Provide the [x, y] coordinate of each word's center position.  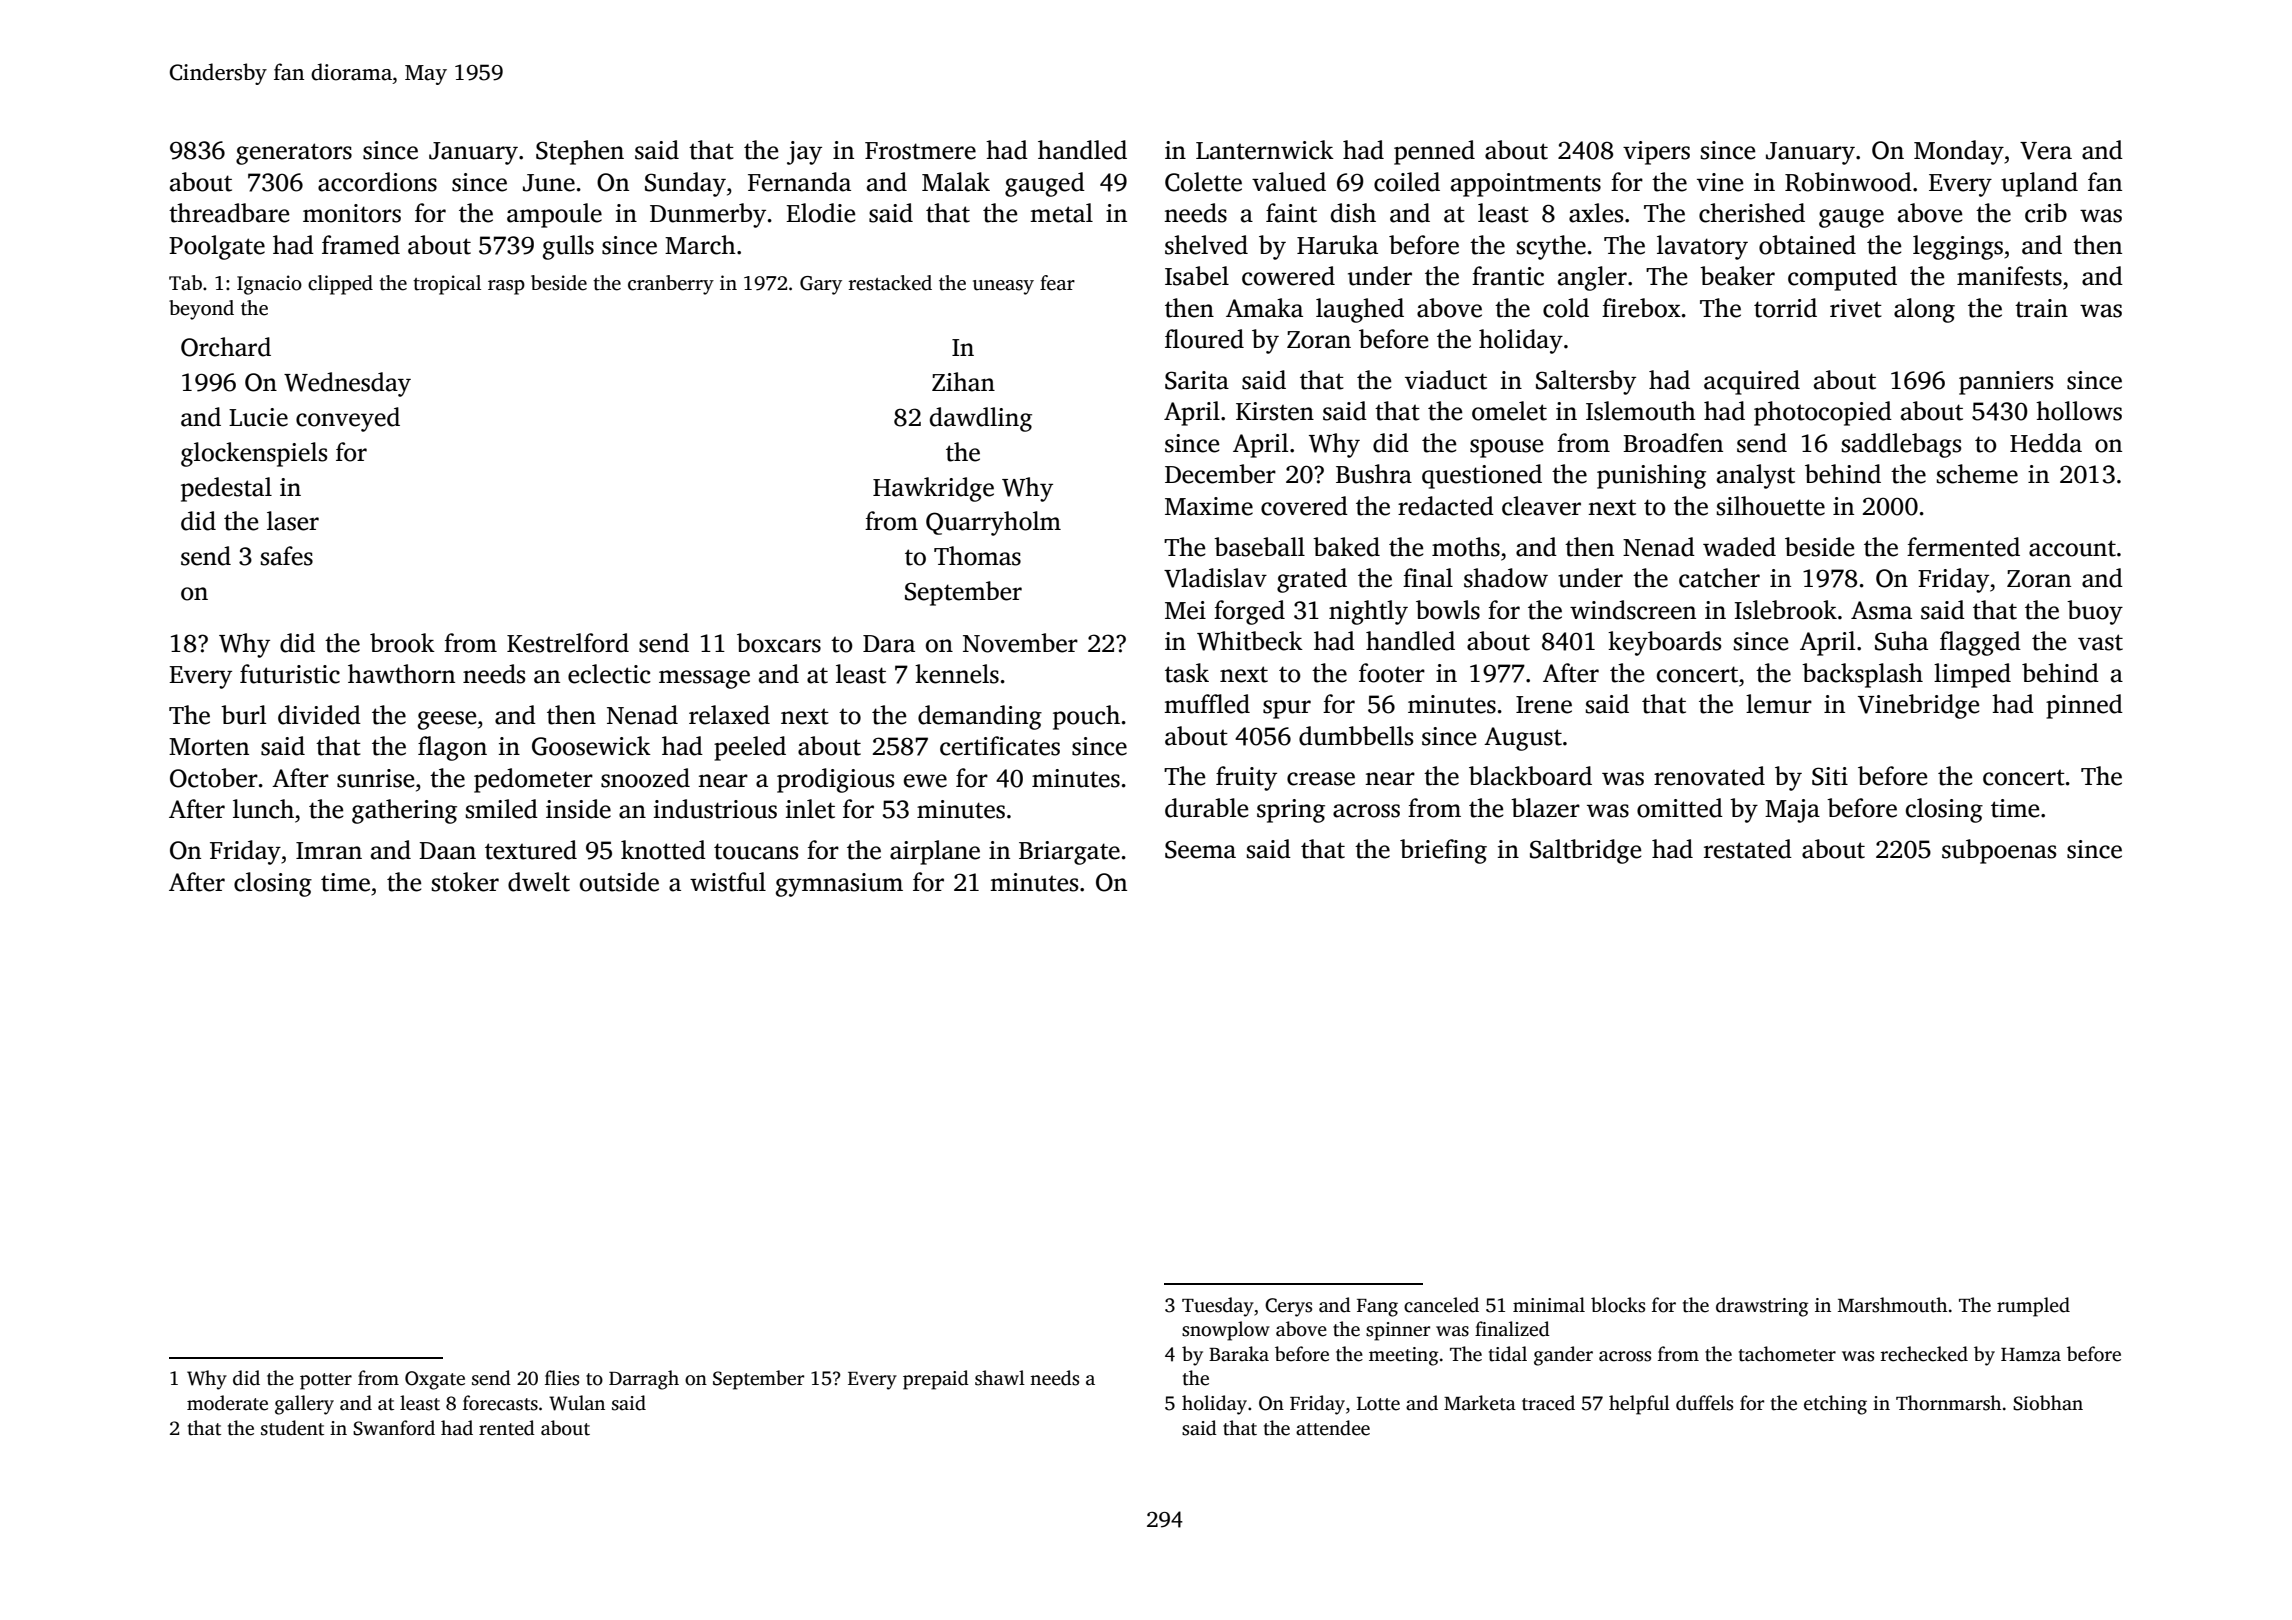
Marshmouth [1892, 1305]
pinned [2084, 706]
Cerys [1288, 1307]
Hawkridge [933, 489]
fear [1057, 283]
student [292, 1428]
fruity [1246, 778]
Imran [329, 851]
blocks [1618, 1305]
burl [243, 715]
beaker [1737, 276]
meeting [1404, 1356]
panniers [2006, 383]
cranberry [671, 285]
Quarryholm [993, 523]
